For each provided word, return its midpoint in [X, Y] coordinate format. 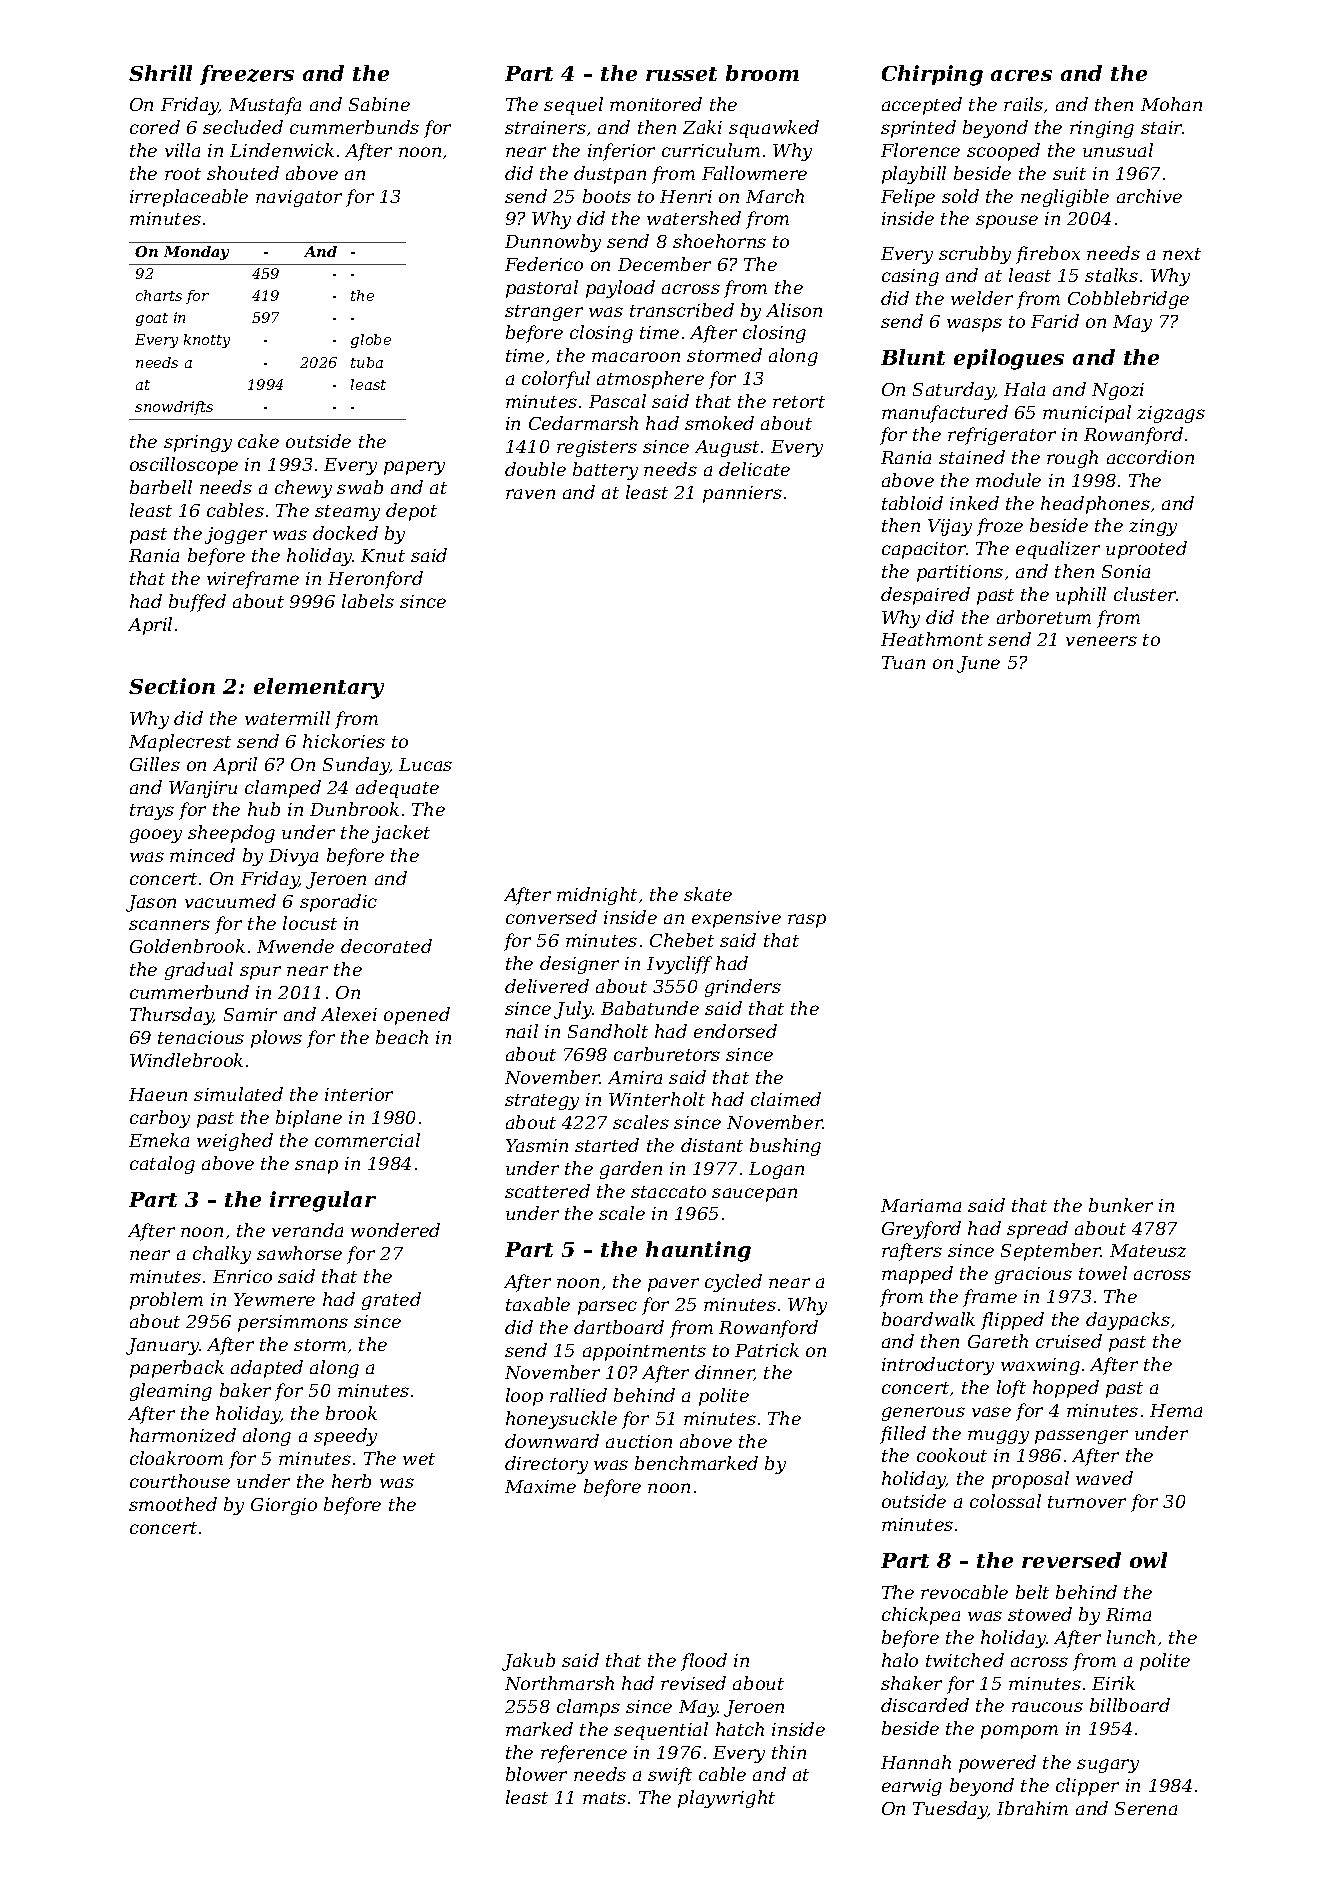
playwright [726, 1799]
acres [1021, 75]
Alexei [349, 1014]
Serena [1146, 1808]
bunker [1121, 1205]
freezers [247, 75]
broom [762, 73]
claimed [786, 1099]
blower [536, 1774]
